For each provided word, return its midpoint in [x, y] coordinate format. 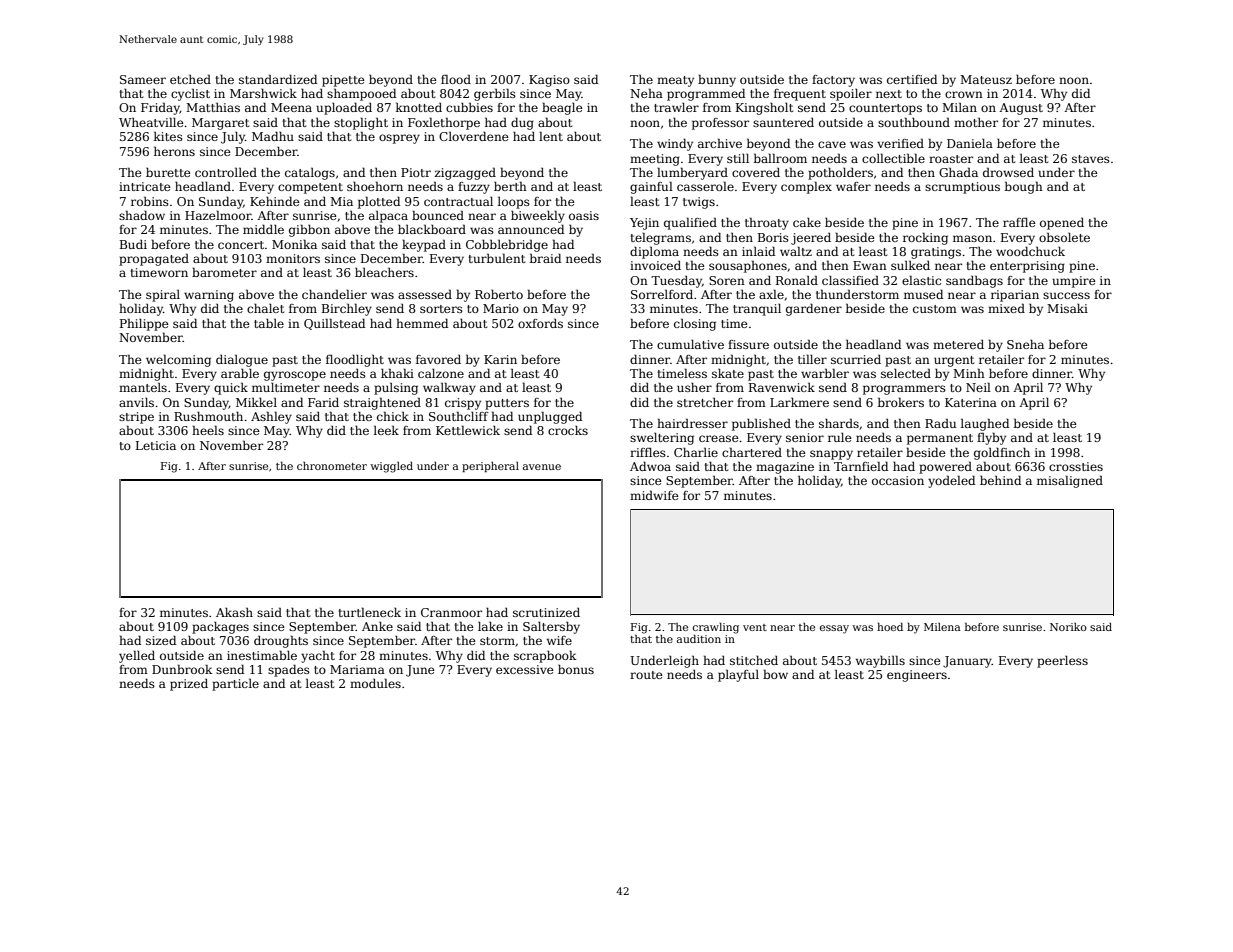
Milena [942, 627]
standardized [278, 79]
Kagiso [549, 81]
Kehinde [275, 201]
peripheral [490, 467]
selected [906, 373]
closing [695, 324]
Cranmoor [451, 612]
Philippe [144, 324]
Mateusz [986, 79]
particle [235, 684]
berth [510, 186]
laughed [985, 424]
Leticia [156, 445]
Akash [234, 612]
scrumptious [962, 188]
